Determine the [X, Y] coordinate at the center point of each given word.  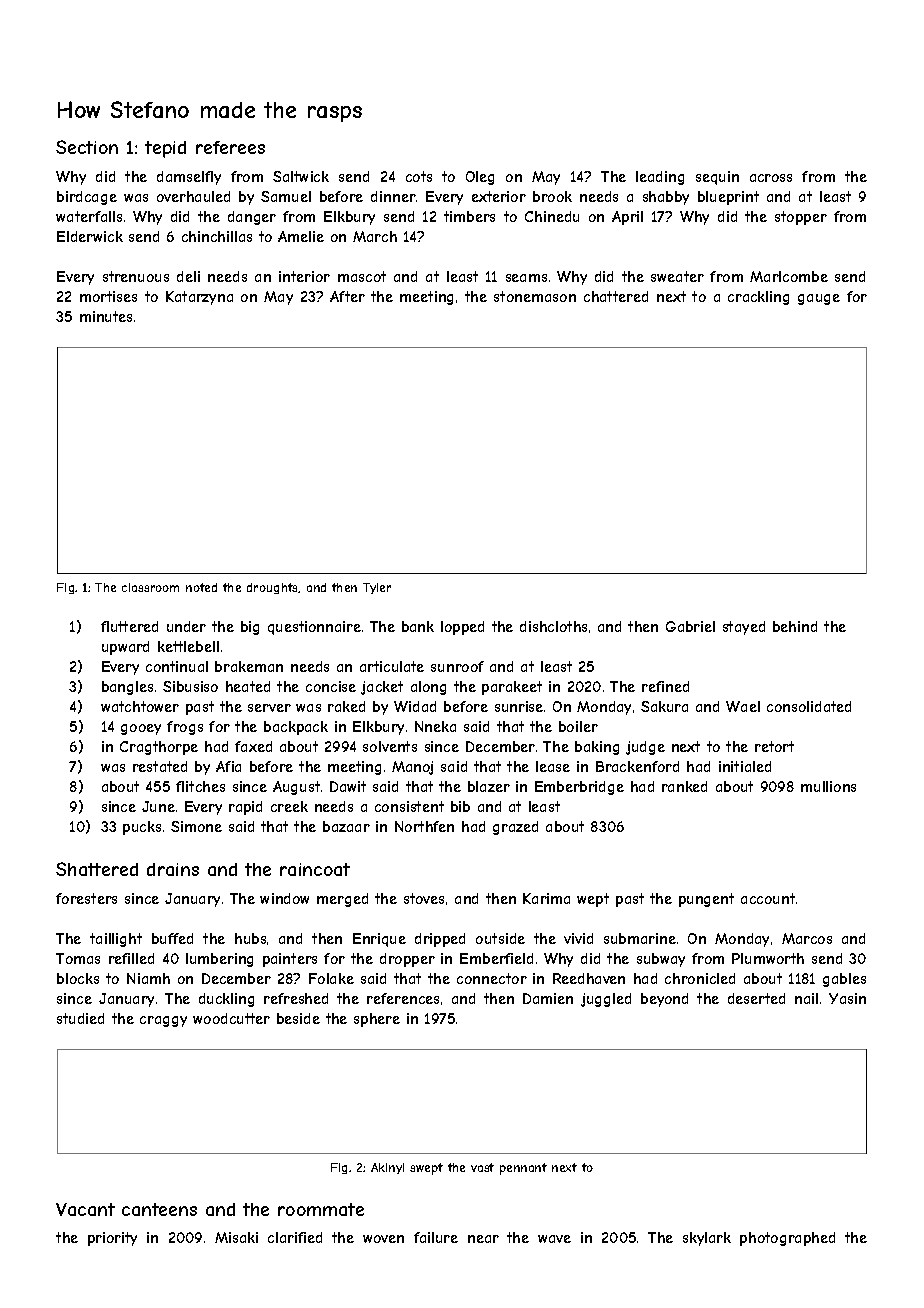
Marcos [807, 938]
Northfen [424, 826]
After [347, 296]
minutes [106, 316]
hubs [250, 938]
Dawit [348, 786]
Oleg [480, 178]
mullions [828, 786]
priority [112, 1239]
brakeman [249, 666]
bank [418, 626]
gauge [819, 299]
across [771, 178]
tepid [165, 149]
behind [795, 626]
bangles [127, 688]
